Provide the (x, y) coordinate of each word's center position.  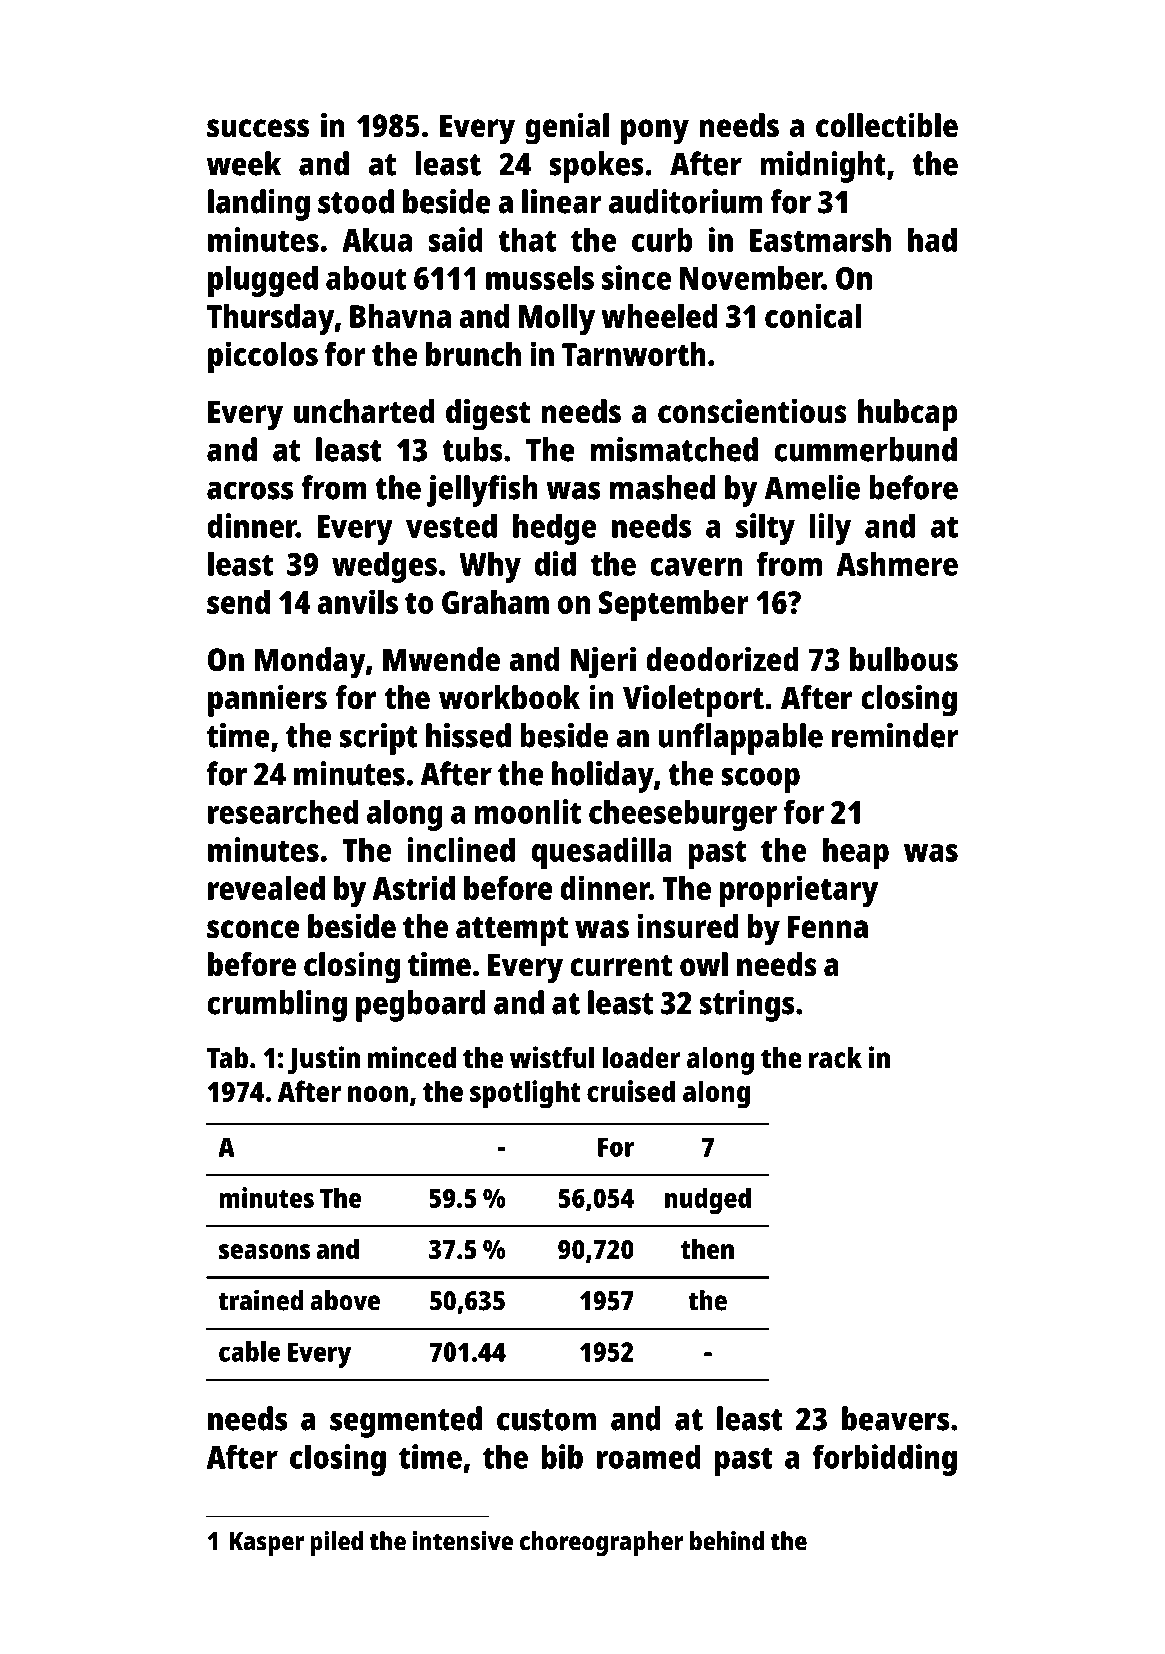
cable (250, 1351)
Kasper (267, 1544)
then (707, 1249)
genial (567, 129)
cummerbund (865, 449)
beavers (895, 1418)
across (250, 490)
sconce (253, 929)
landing (259, 205)
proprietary (799, 891)
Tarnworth (634, 354)
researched (283, 811)
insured (688, 926)
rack (835, 1058)
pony (655, 132)
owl (704, 964)
